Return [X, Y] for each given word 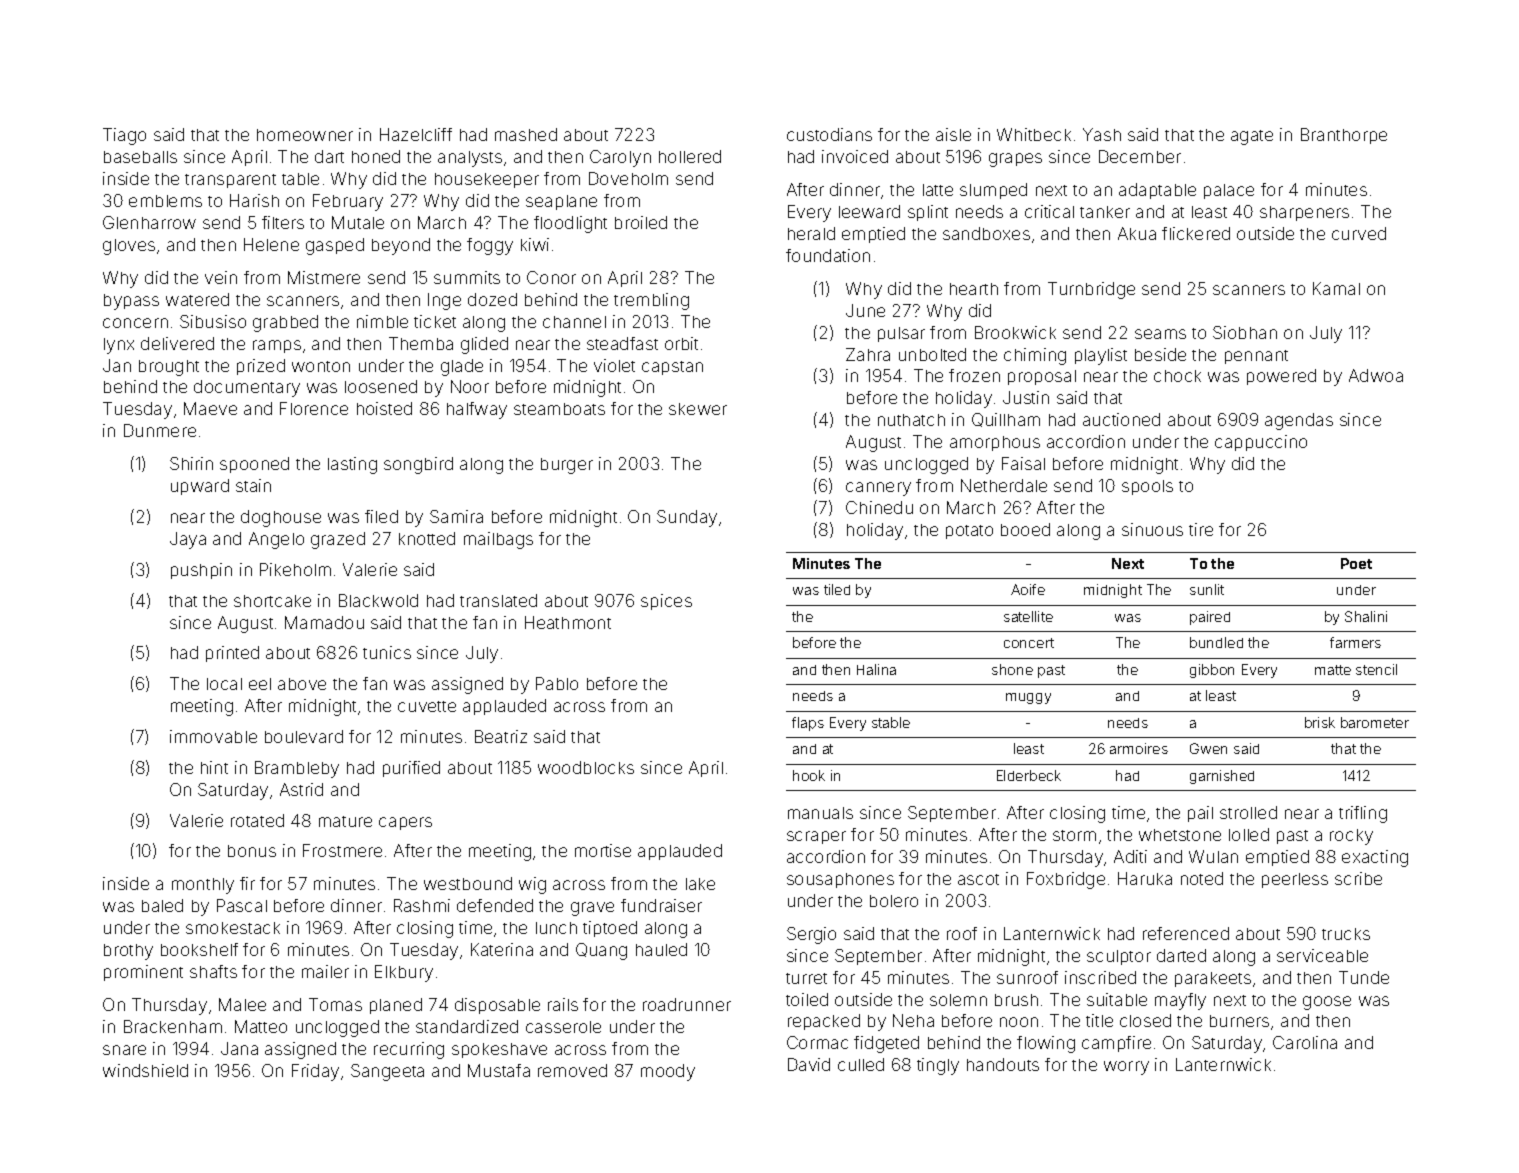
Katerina [502, 949]
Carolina [1305, 1042]
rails [563, 1004]
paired [1210, 618]
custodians [829, 134]
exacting [1375, 858]
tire [1201, 529]
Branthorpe [1344, 136]
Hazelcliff [416, 134]
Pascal [242, 905]
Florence [314, 408]
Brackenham [173, 1026]
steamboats [559, 409]
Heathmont [568, 622]
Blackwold [378, 600]
